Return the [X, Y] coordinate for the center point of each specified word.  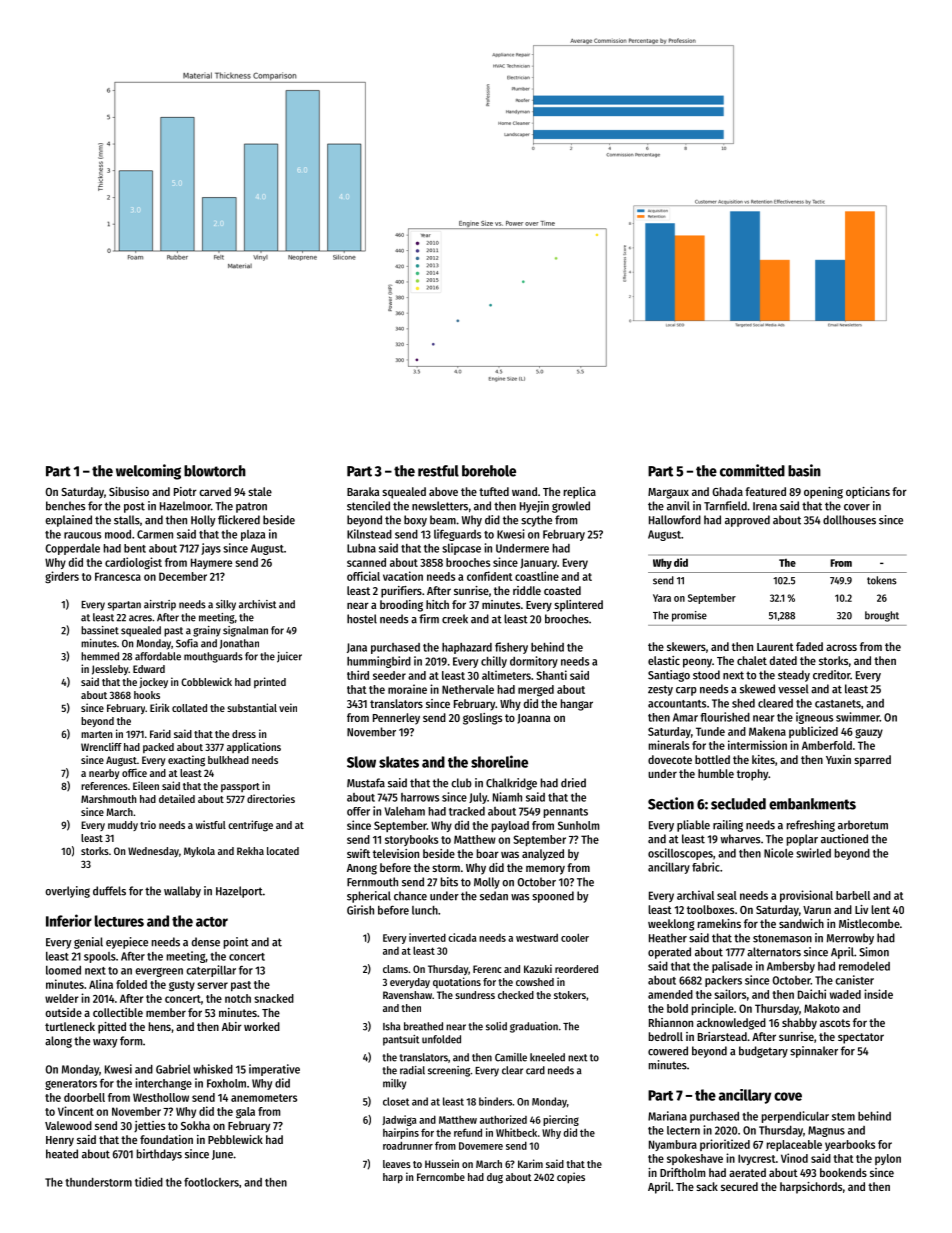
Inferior [69, 920]
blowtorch [215, 471]
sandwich [801, 923]
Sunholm [578, 825]
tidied [149, 1182]
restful [438, 471]
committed [752, 470]
